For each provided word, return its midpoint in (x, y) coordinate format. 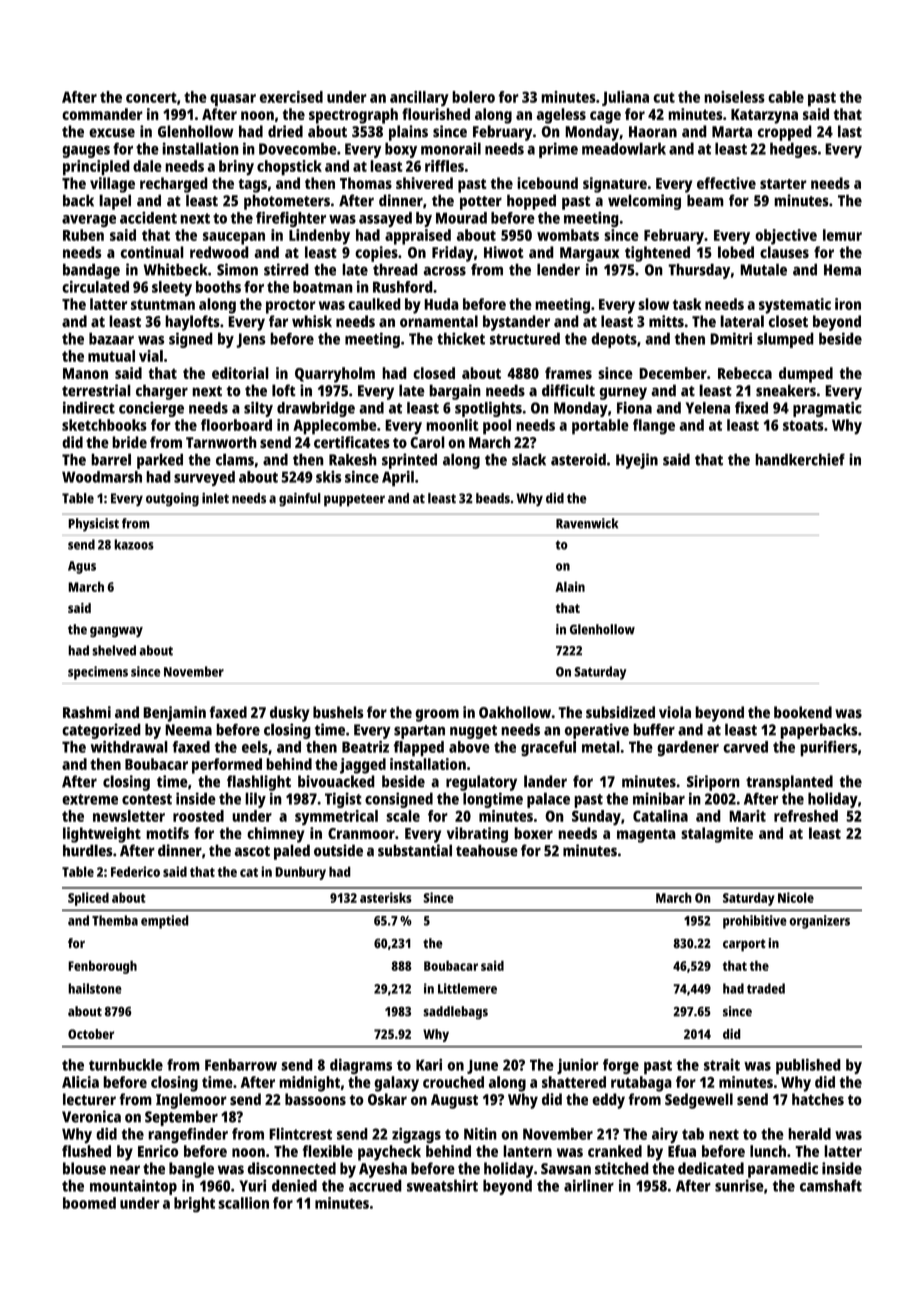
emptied (165, 922)
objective (786, 237)
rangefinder (188, 1136)
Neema (188, 730)
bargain (455, 392)
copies (376, 254)
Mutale (763, 269)
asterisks (386, 897)
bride (129, 442)
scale (403, 816)
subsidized (620, 712)
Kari (429, 1064)
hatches (818, 1099)
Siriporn (713, 783)
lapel (115, 202)
